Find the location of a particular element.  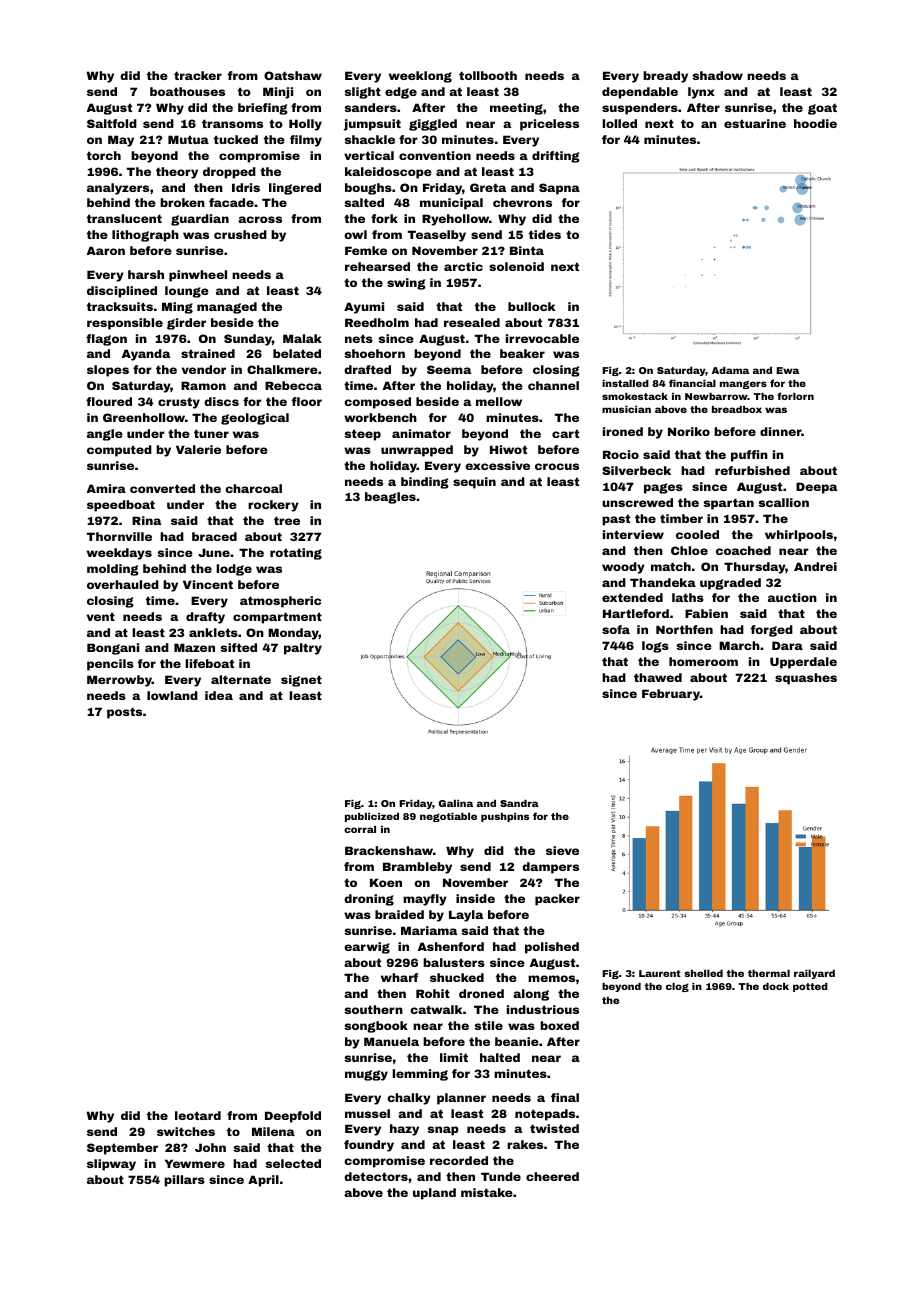

Brambleby is located at coordinates (417, 868).
